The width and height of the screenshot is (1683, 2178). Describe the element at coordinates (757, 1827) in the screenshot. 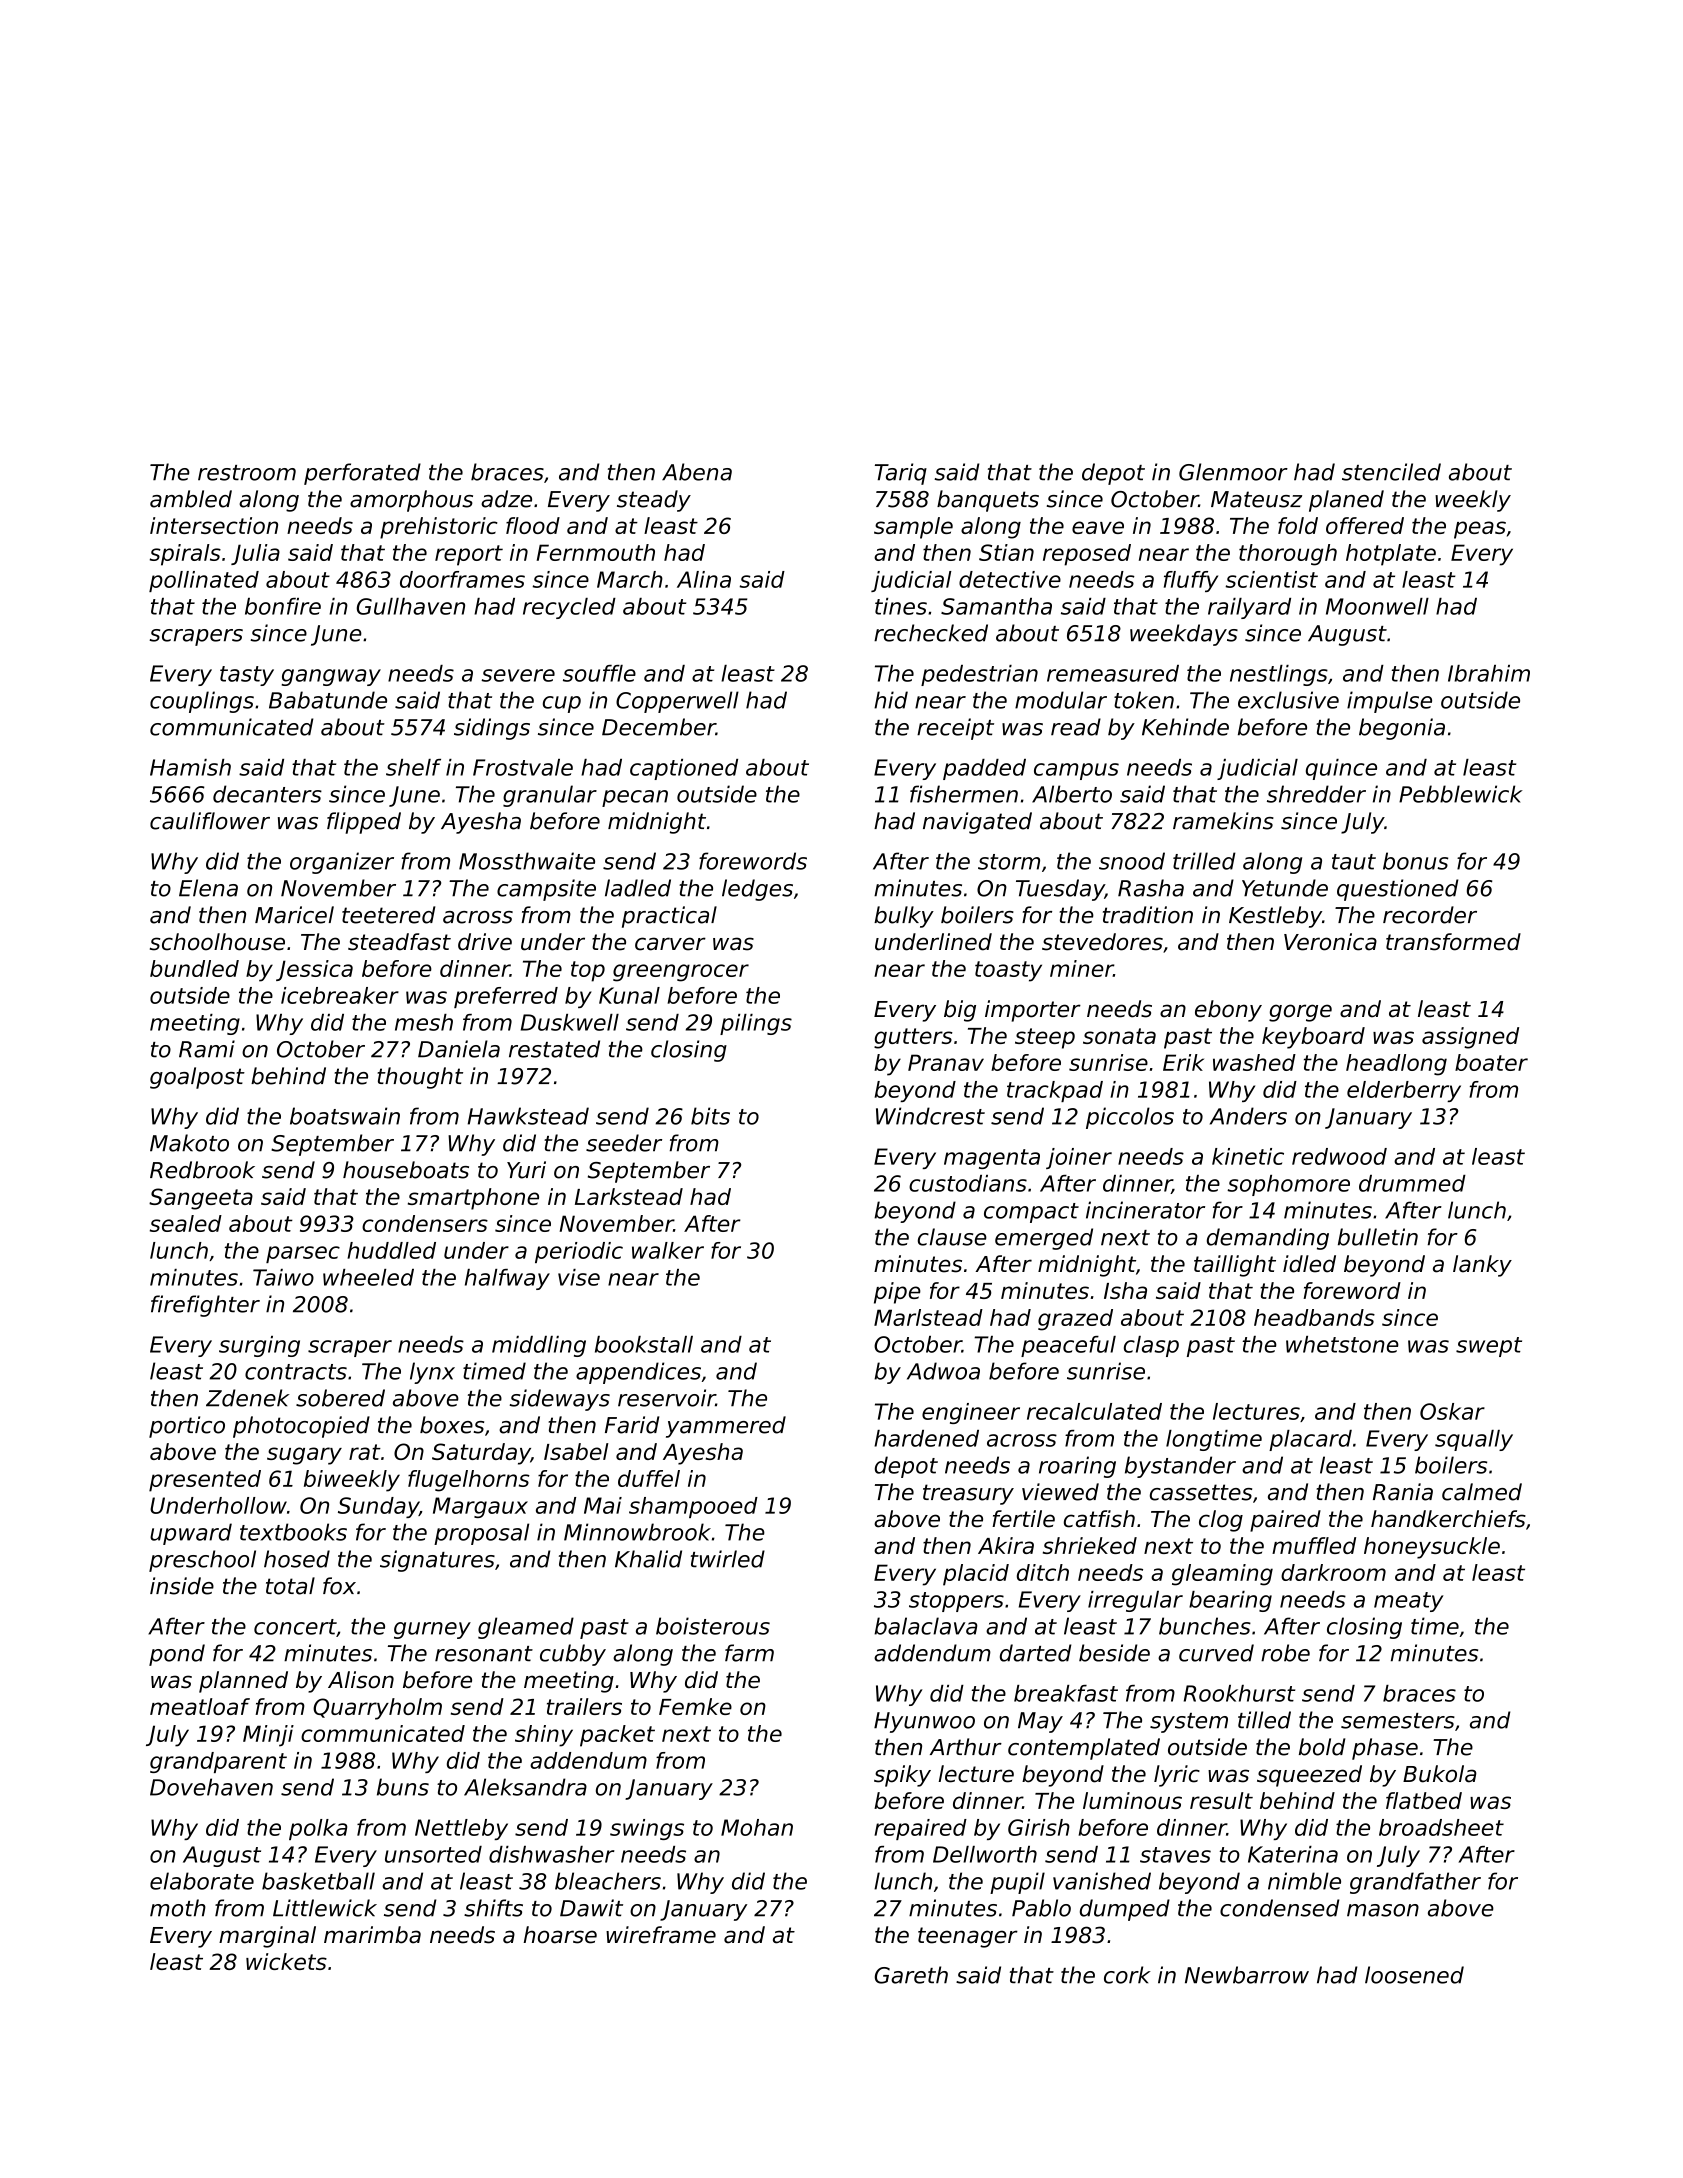

I see `Mohan` at that location.
